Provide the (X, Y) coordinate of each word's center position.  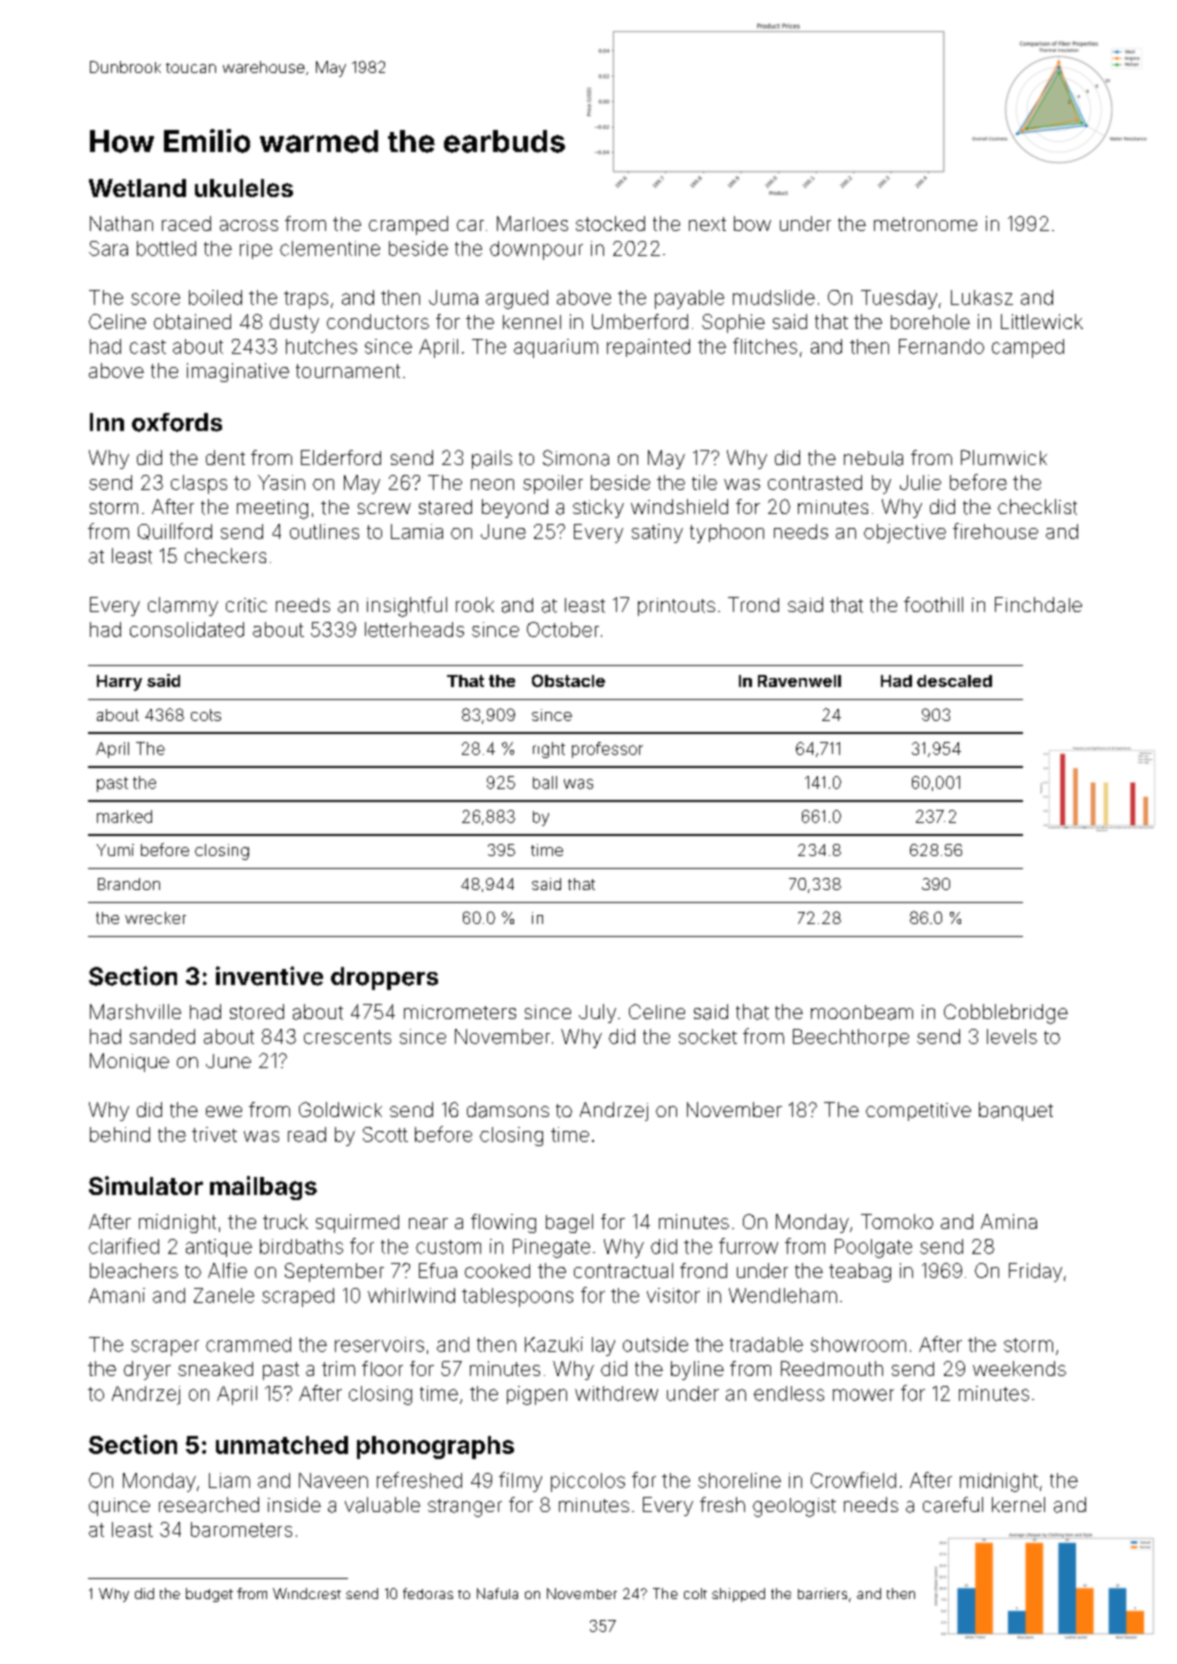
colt (695, 1593)
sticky (598, 508)
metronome (925, 224)
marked (124, 816)
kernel (1018, 1504)
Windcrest (307, 1593)
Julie (920, 482)
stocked (610, 223)
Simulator (146, 1185)
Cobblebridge (1006, 1014)
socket (708, 1036)
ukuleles (244, 188)
